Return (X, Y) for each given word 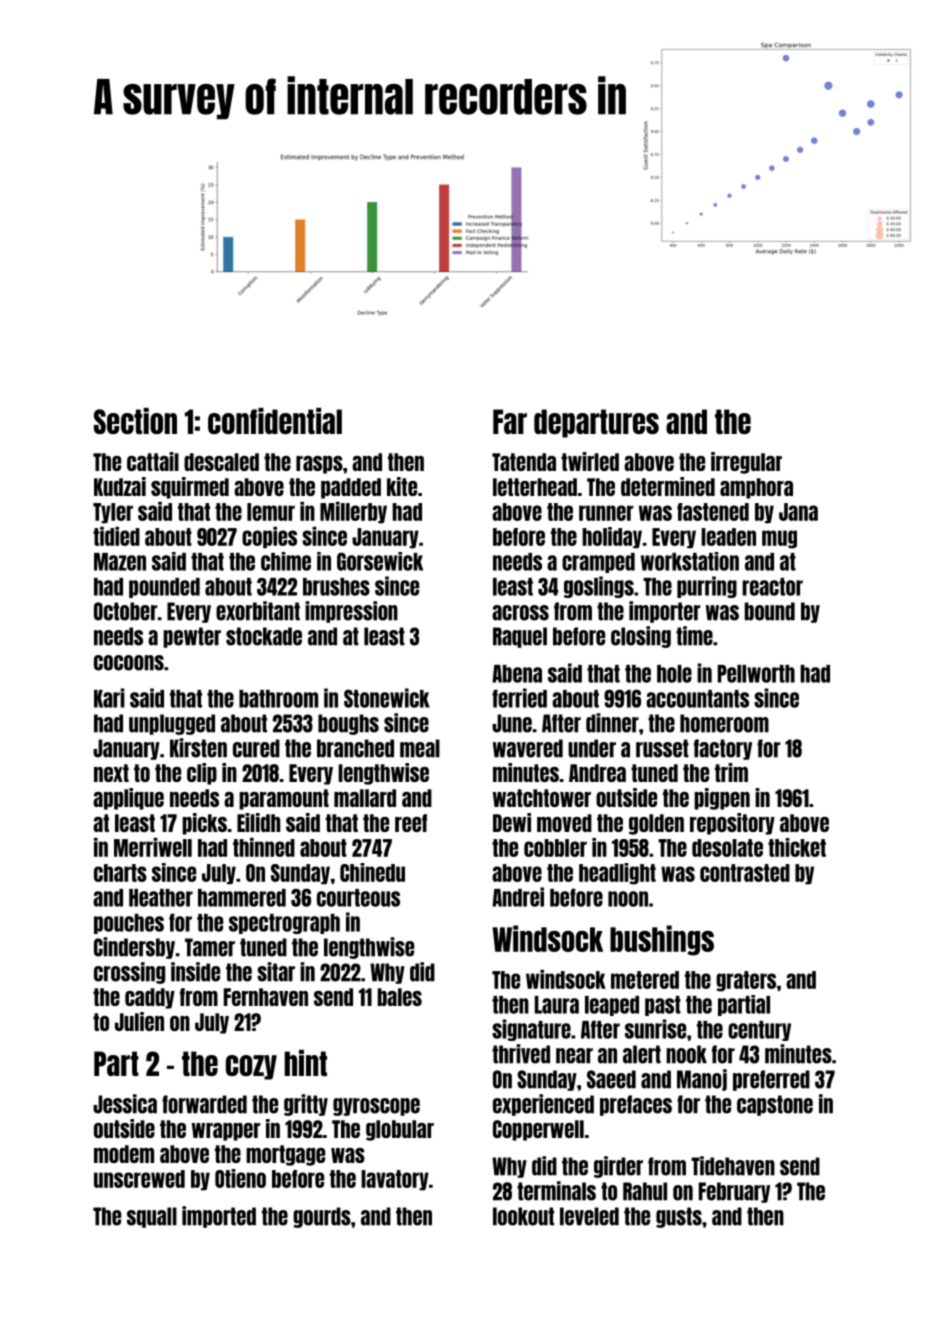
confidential (275, 421)
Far (510, 421)
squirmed (190, 488)
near (574, 1056)
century (759, 1031)
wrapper (226, 1132)
